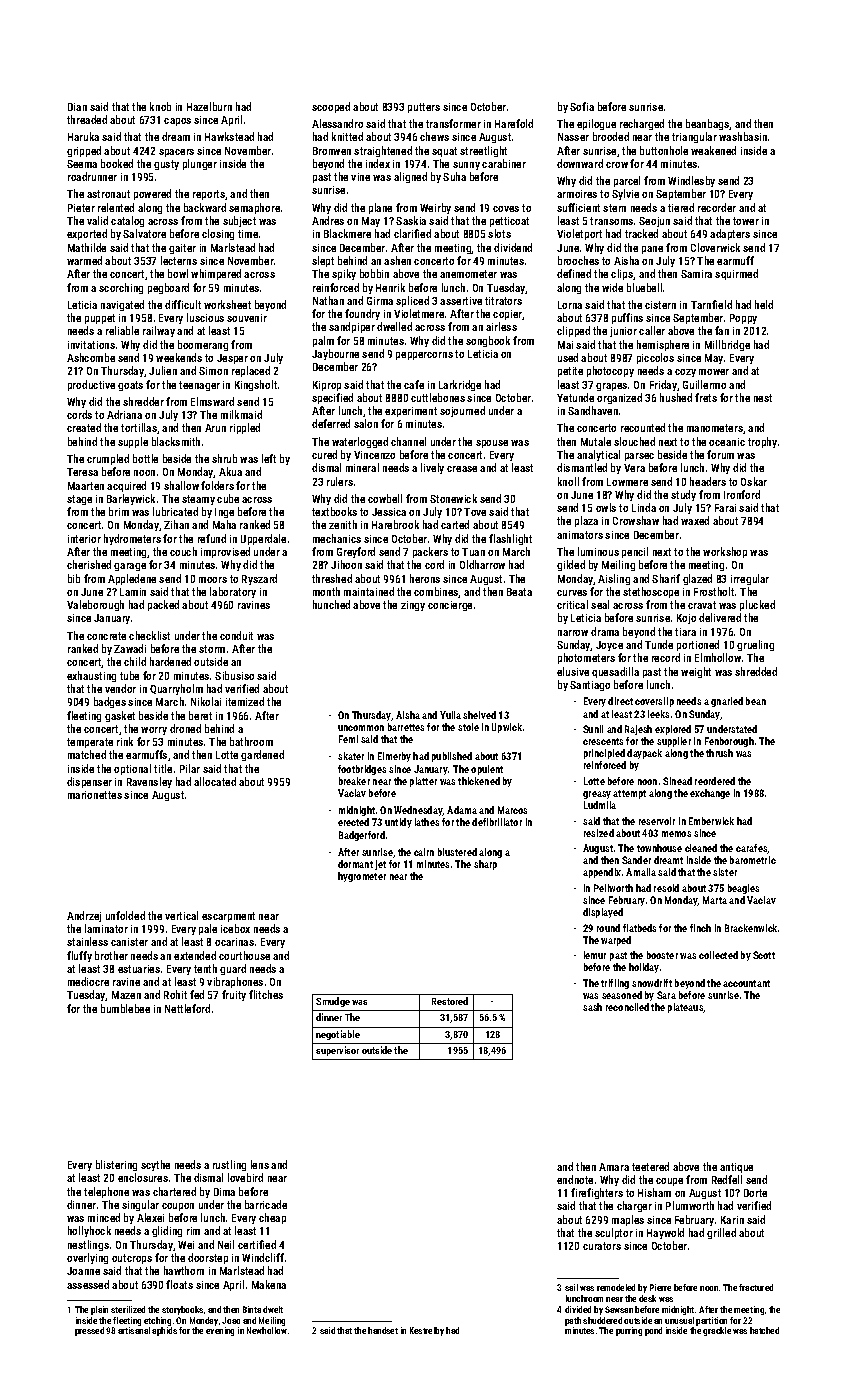 This page has height=1400, width=849. What do you see at coordinates (215, 781) in the page?
I see `allocated` at bounding box center [215, 781].
